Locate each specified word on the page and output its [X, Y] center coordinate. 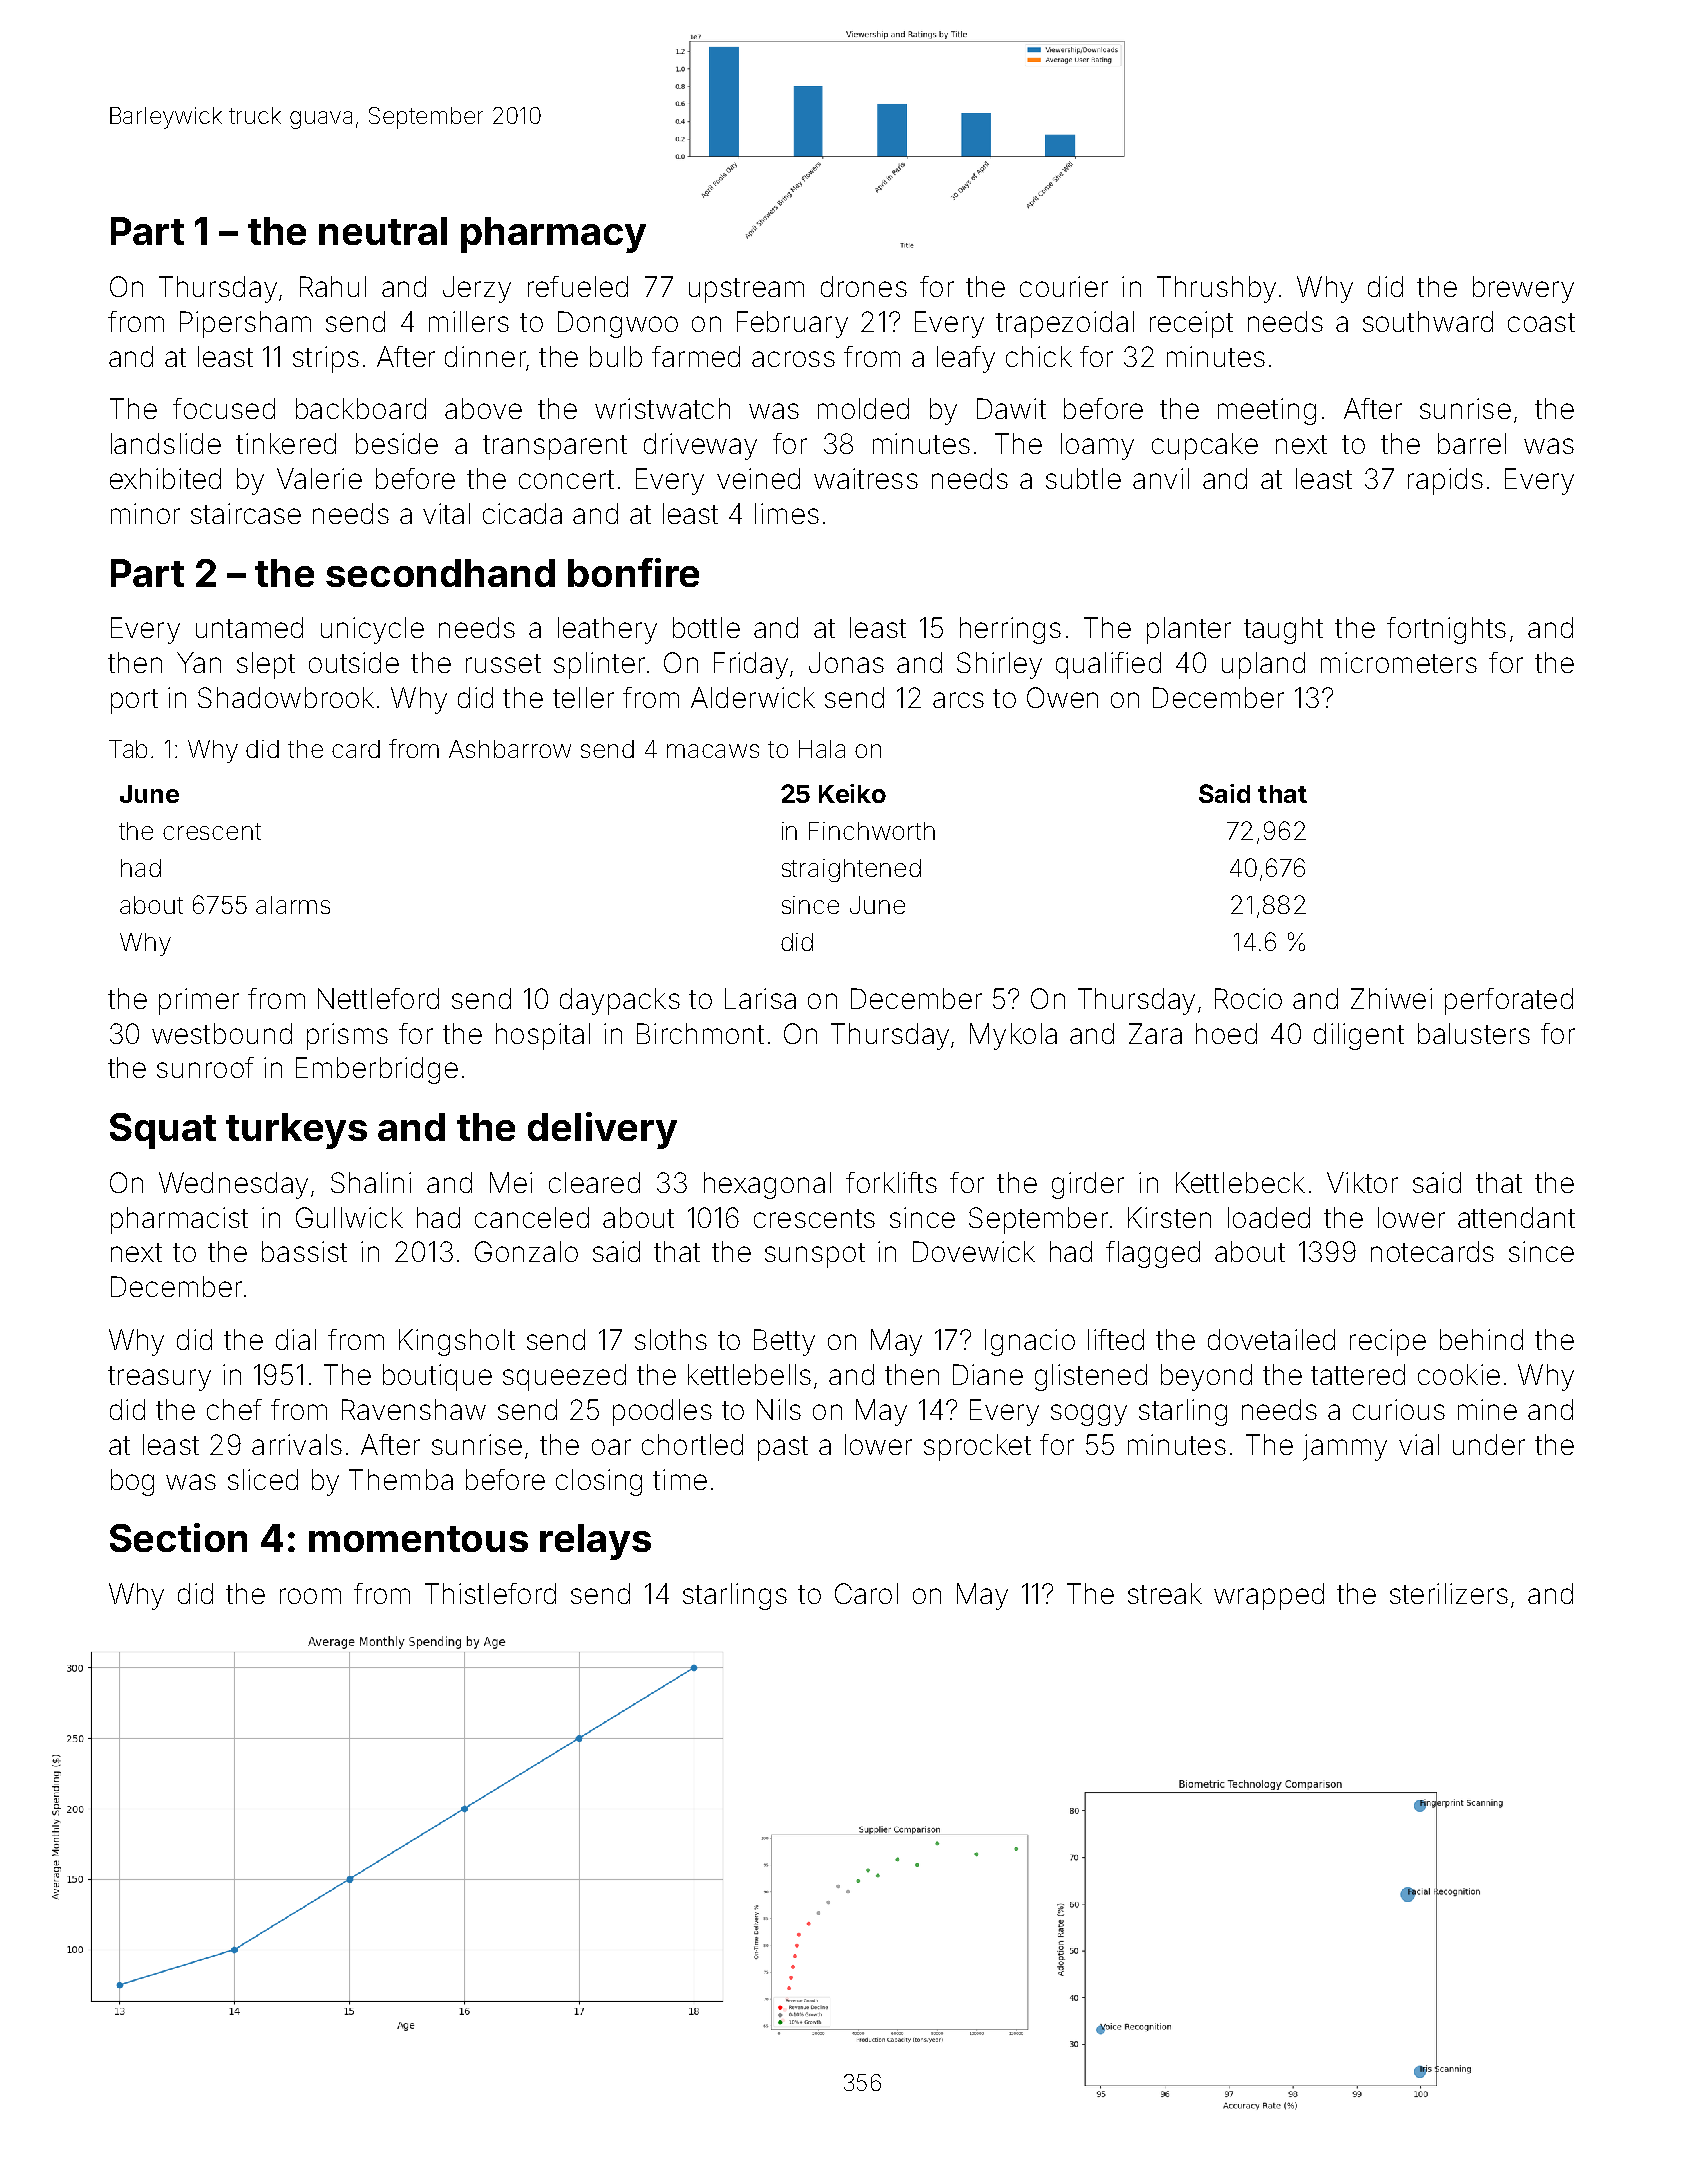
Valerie [319, 478]
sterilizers [1449, 1593]
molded [863, 408]
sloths [671, 1339]
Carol [866, 1593]
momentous [418, 1539]
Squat [163, 1131]
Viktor [1362, 1182]
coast [1541, 322]
